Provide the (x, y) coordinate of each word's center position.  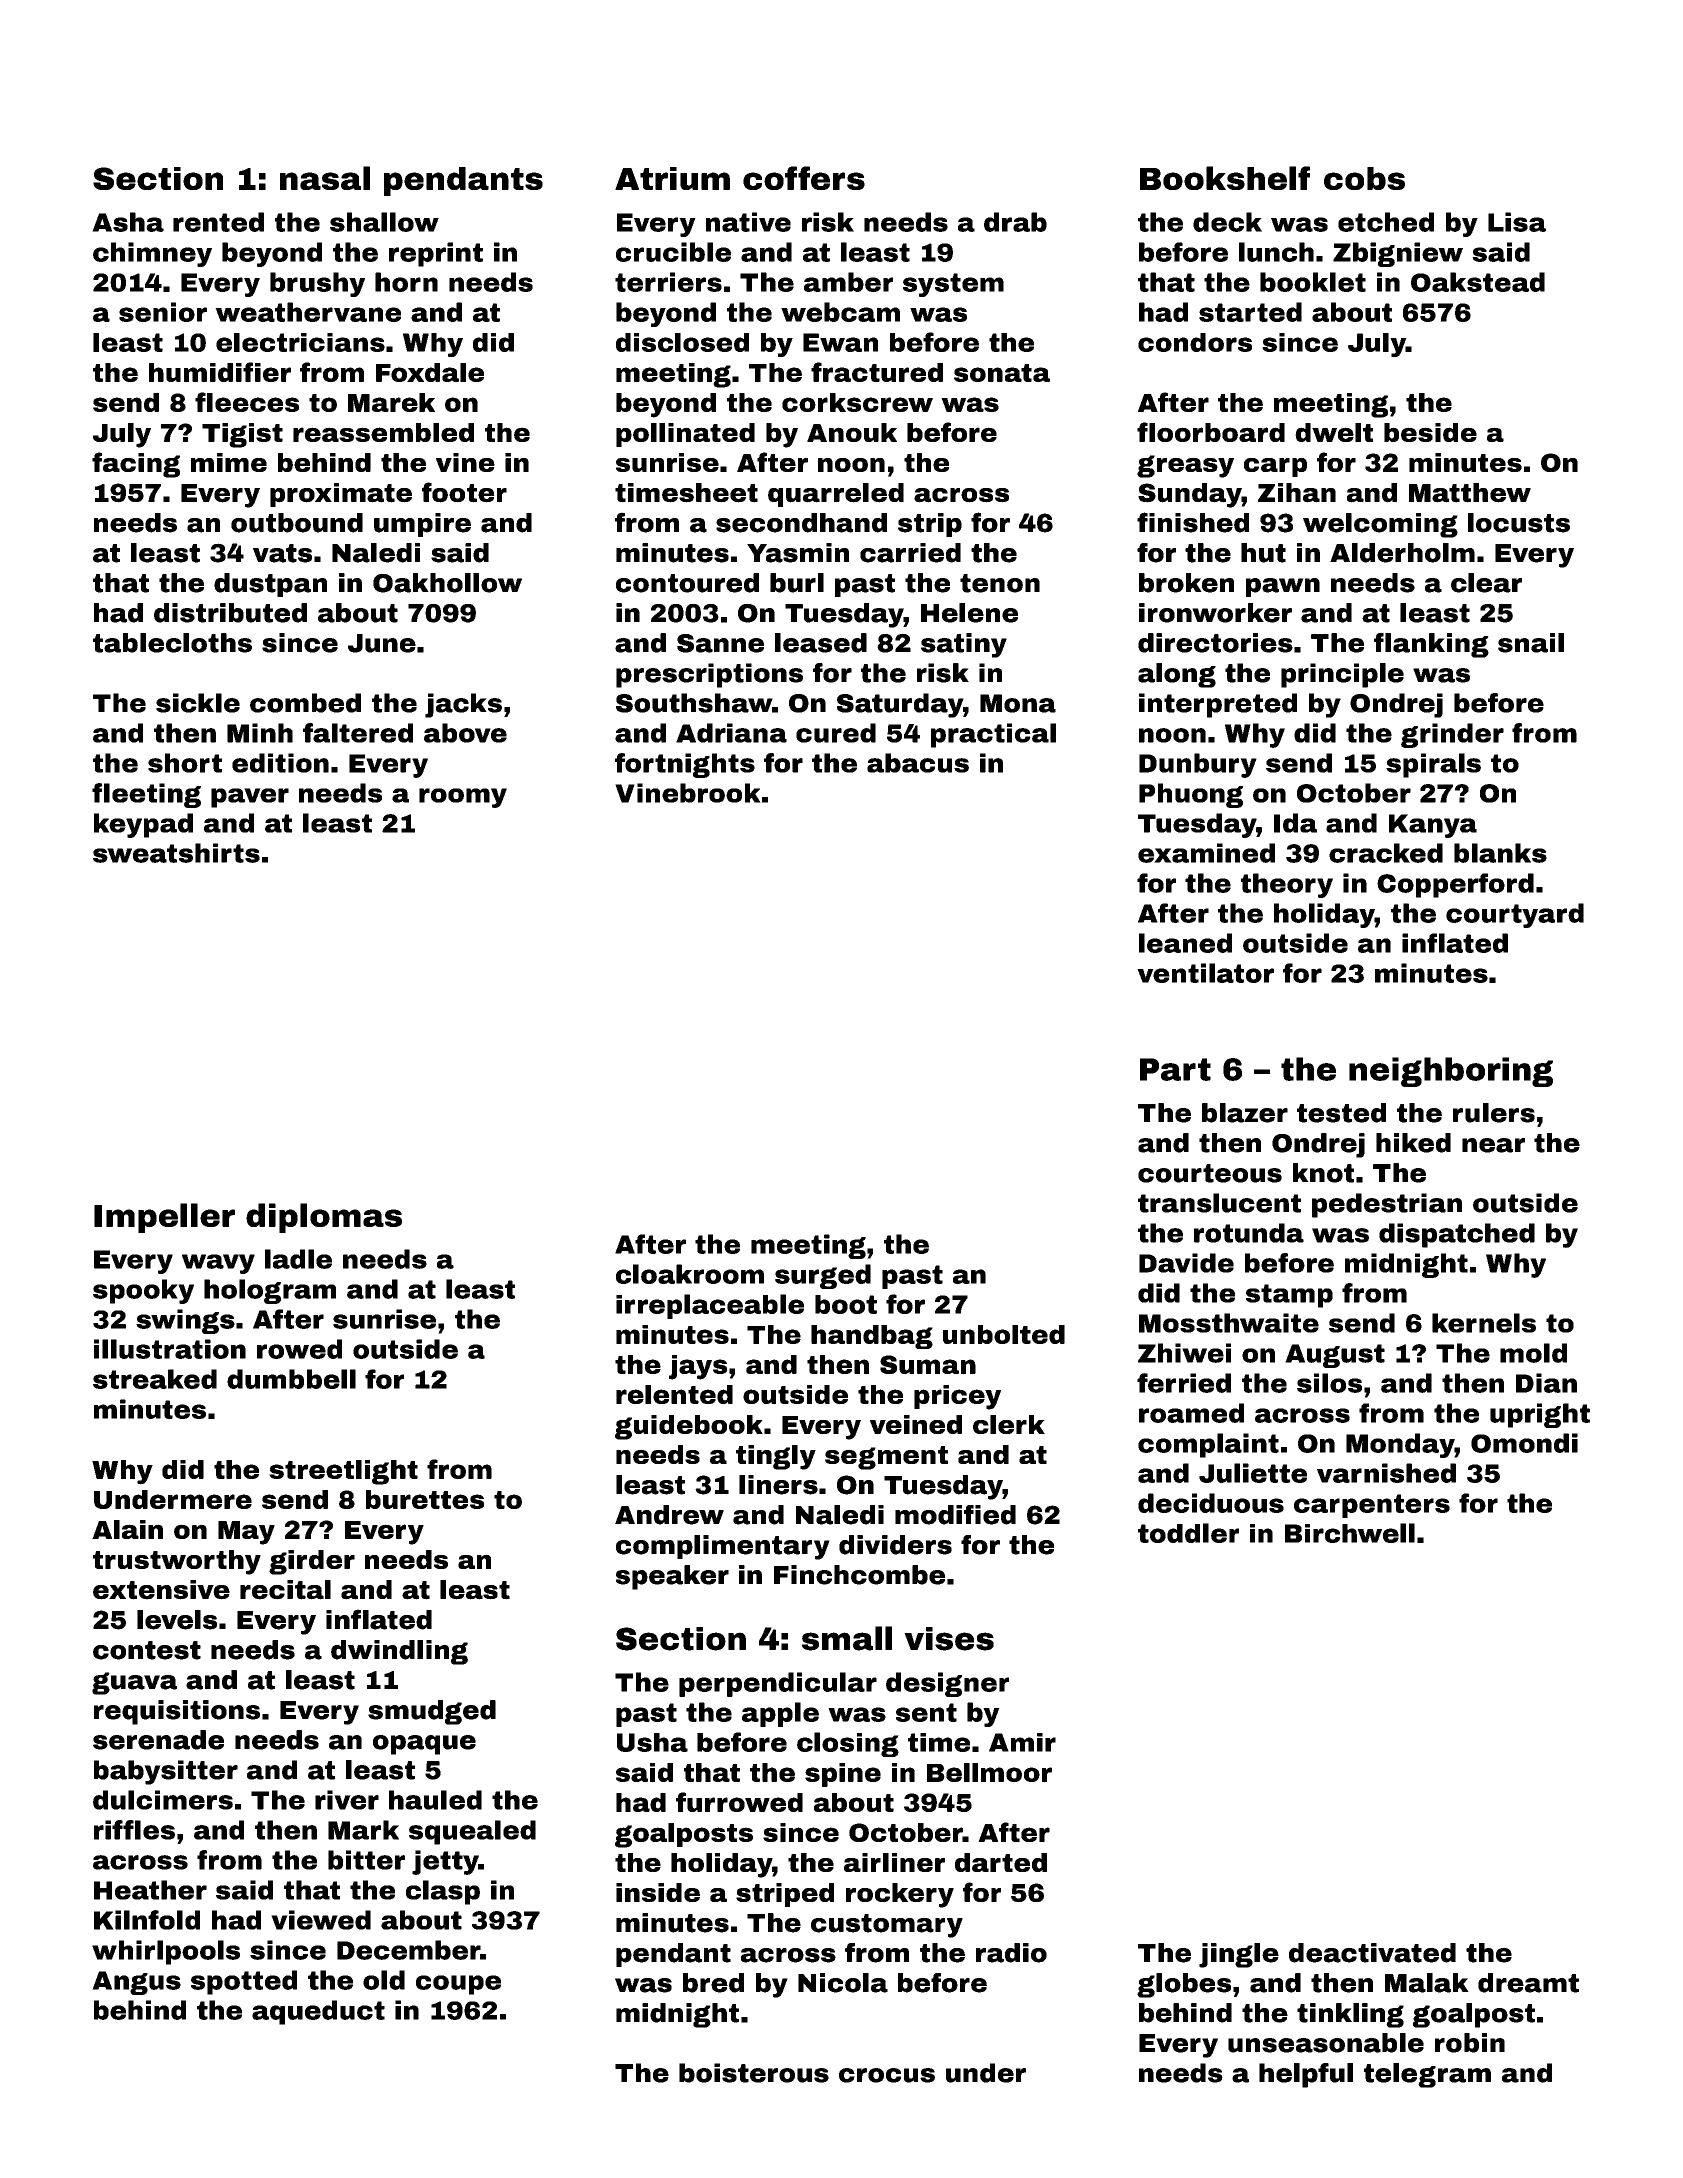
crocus (887, 2075)
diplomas (324, 1218)
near (1493, 1145)
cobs (1364, 178)
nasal (325, 178)
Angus (136, 1983)
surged (823, 1276)
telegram (1427, 2075)
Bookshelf (1225, 178)
